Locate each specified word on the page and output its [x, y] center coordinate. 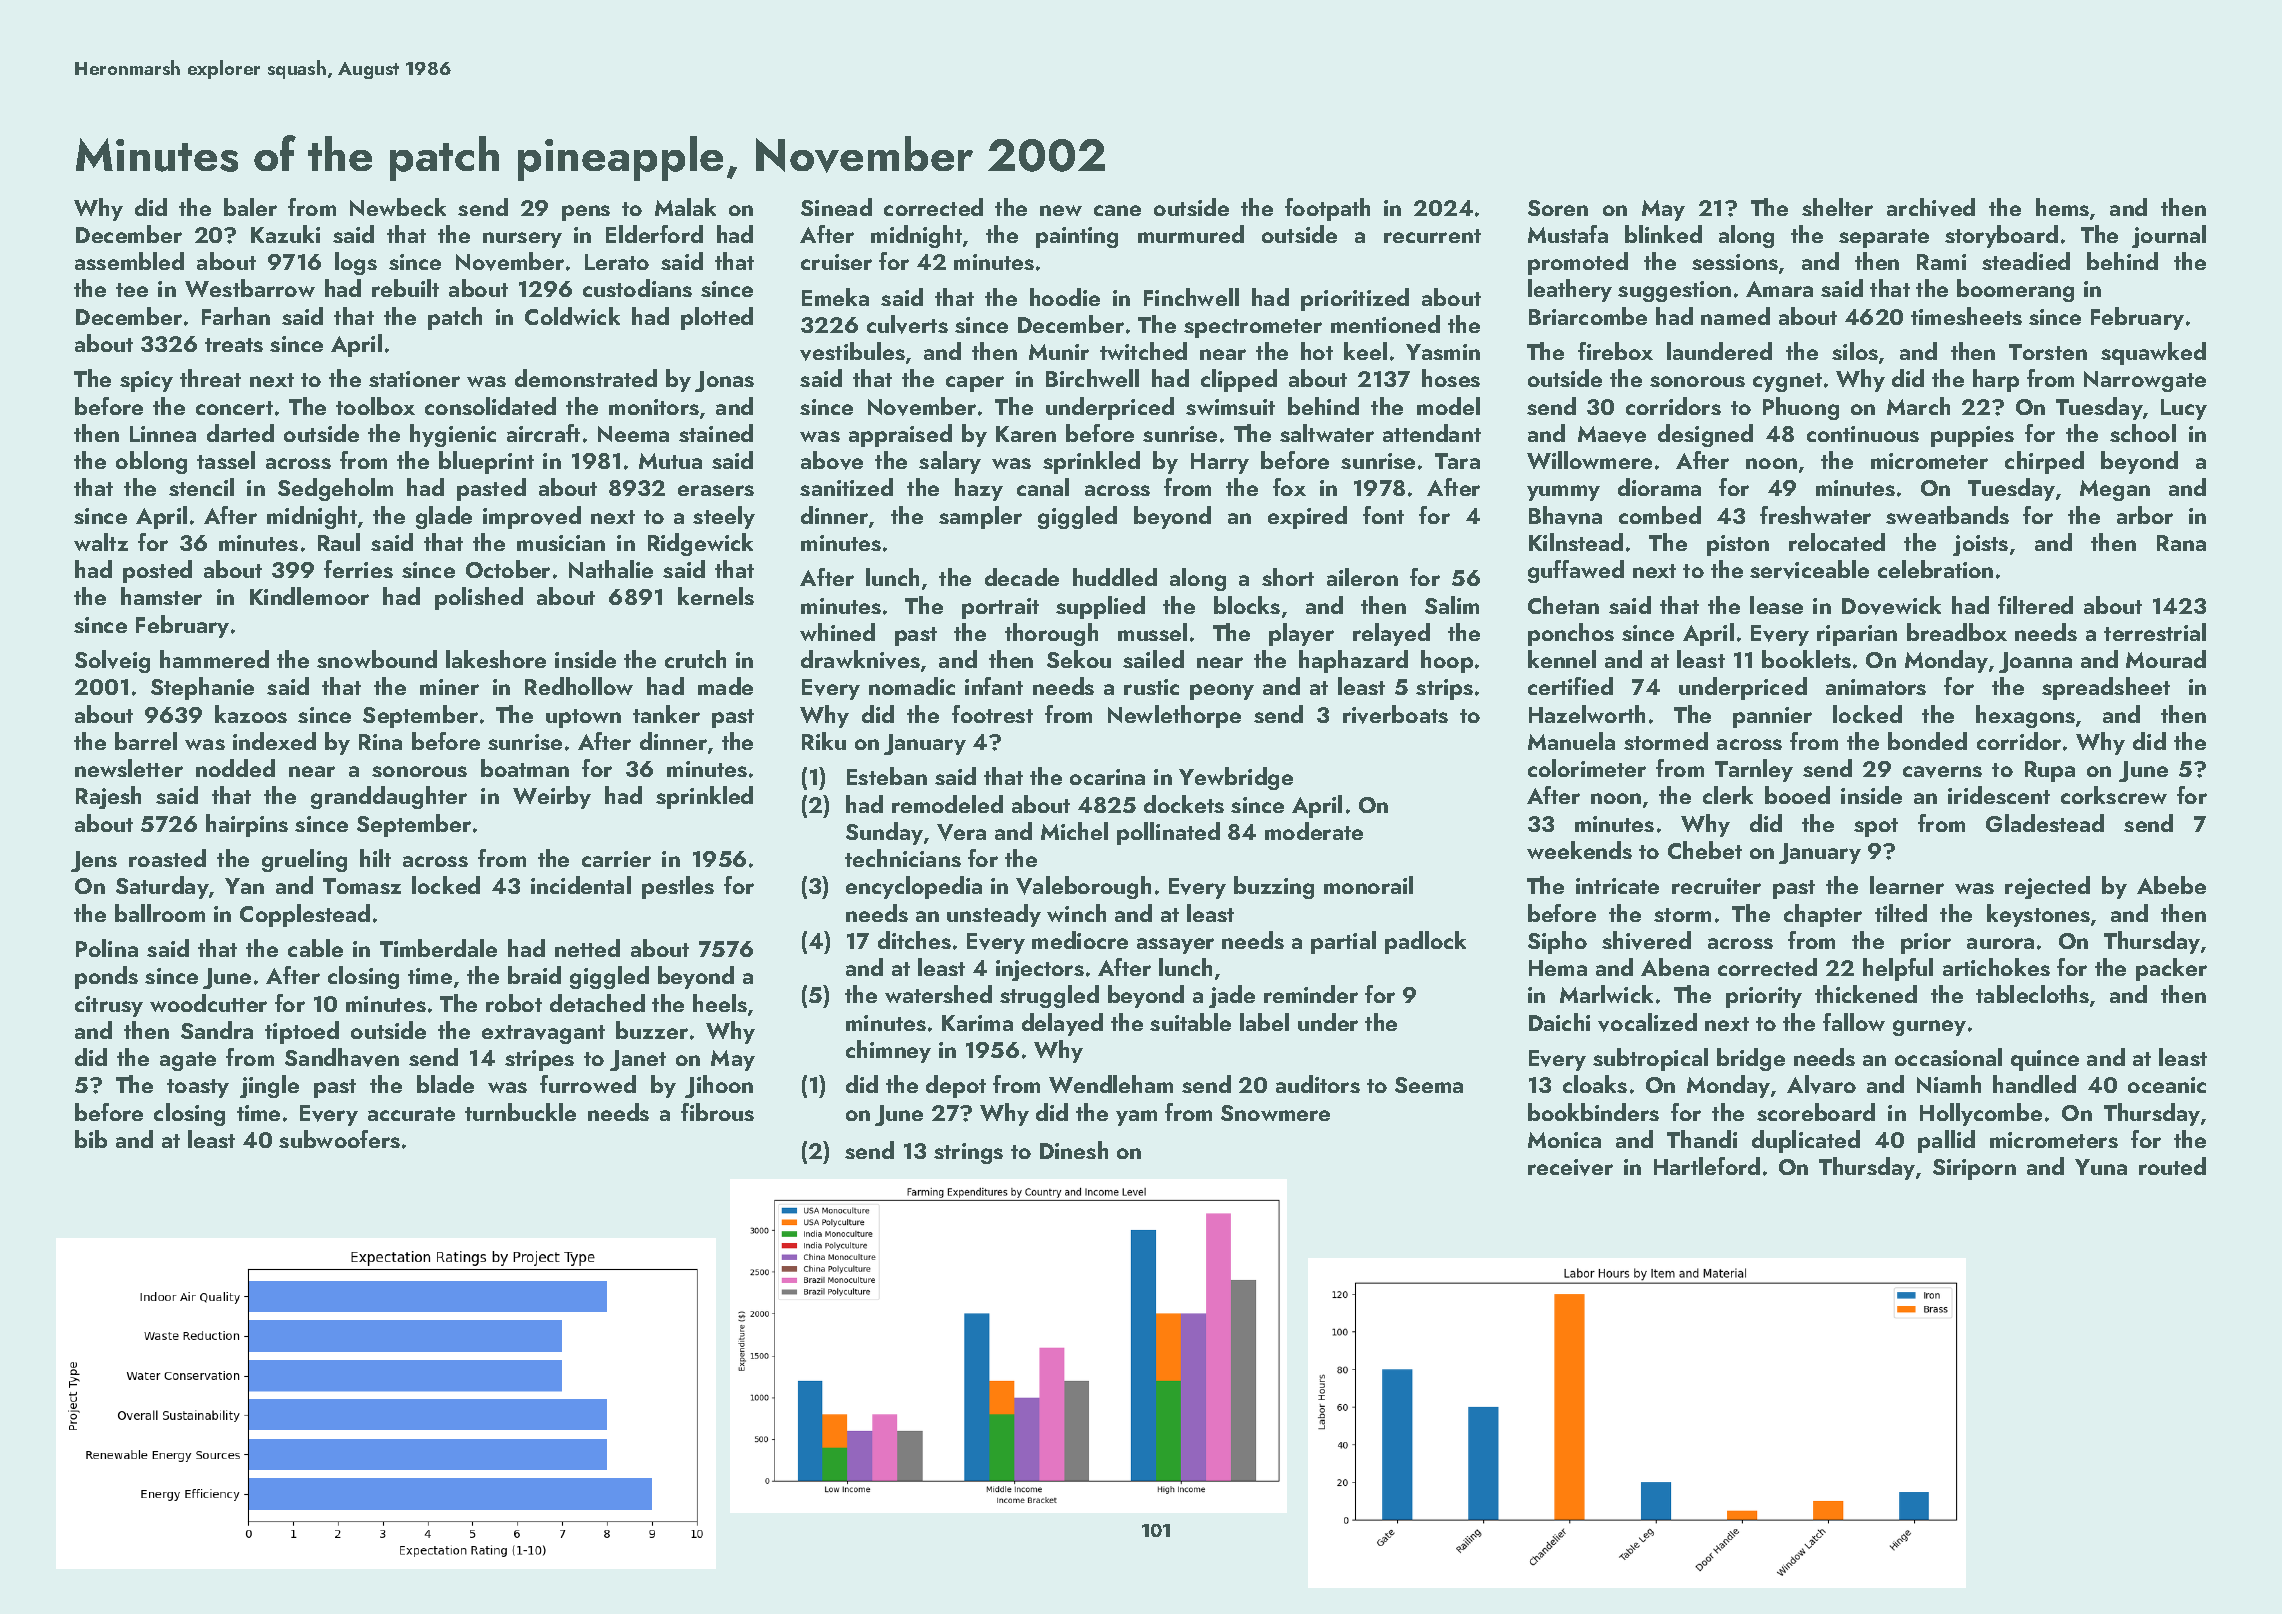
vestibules [852, 351]
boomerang [2015, 290]
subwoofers [339, 1139]
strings [968, 1153]
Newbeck [398, 207]
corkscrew [2114, 795]
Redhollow [579, 686]
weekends [1579, 850]
